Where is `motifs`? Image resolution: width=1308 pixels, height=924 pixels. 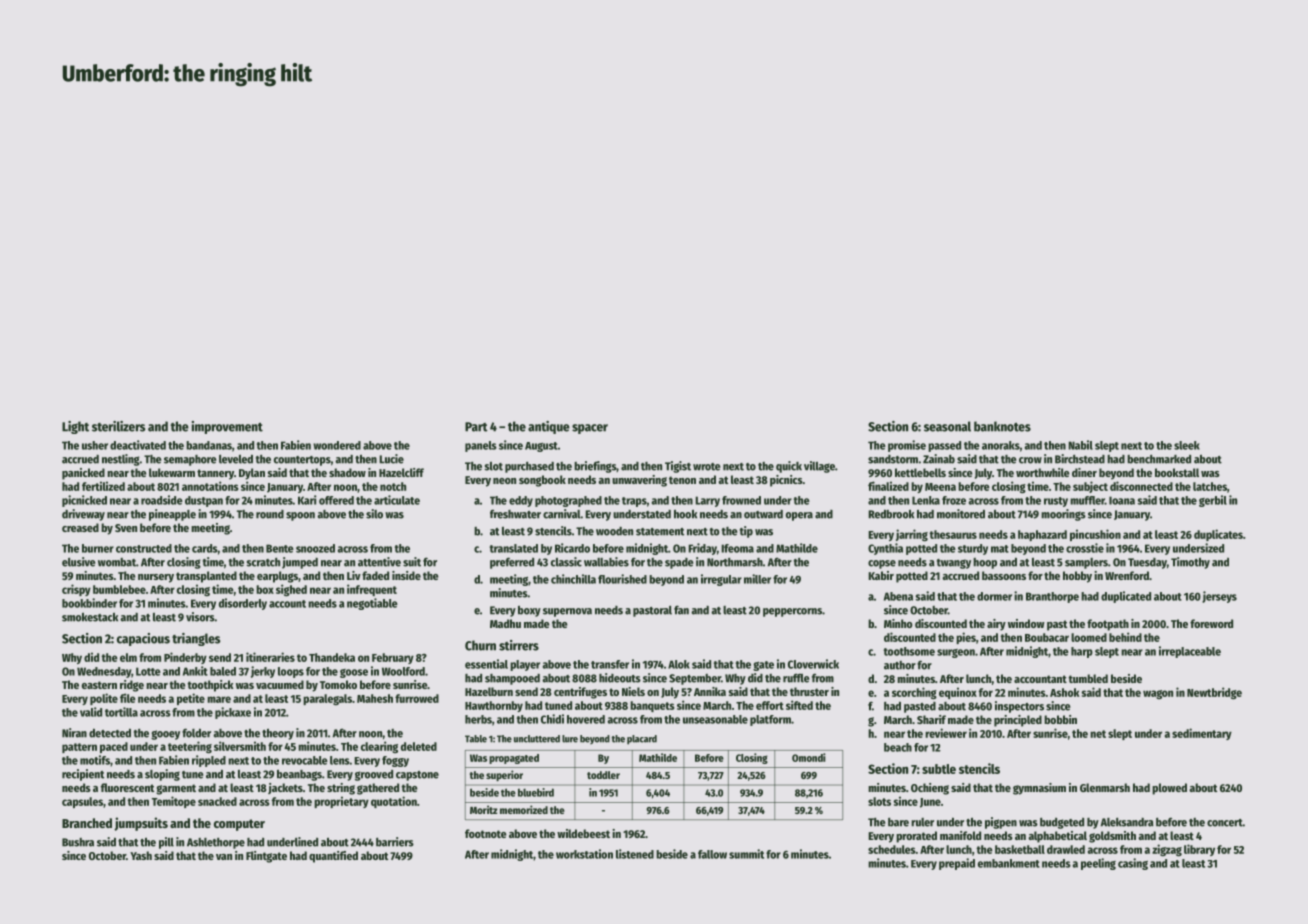 motifs is located at coordinates (95, 760).
